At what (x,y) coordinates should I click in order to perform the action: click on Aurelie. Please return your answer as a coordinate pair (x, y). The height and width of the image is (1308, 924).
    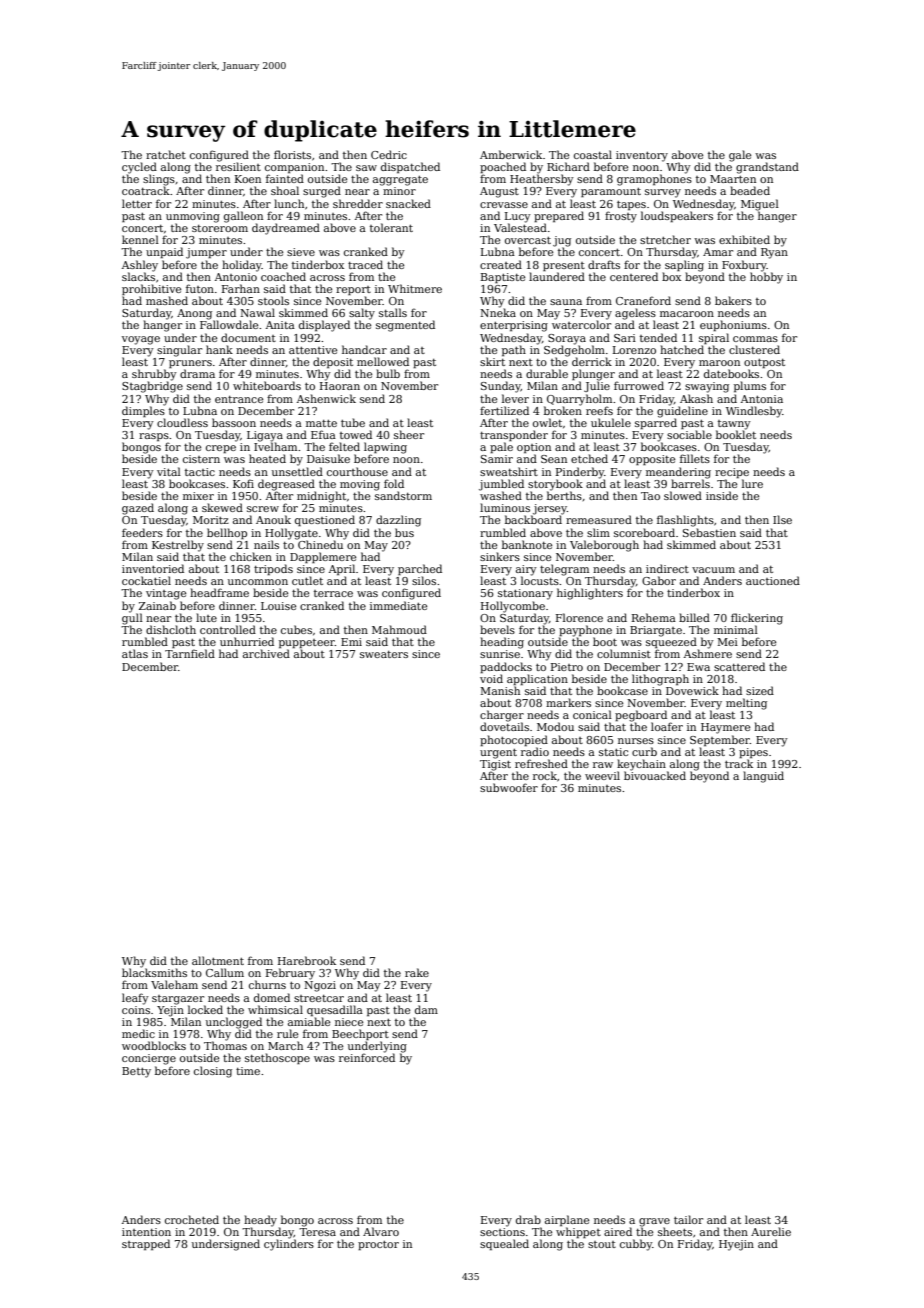
    Looking at the image, I should click on (771, 1231).
